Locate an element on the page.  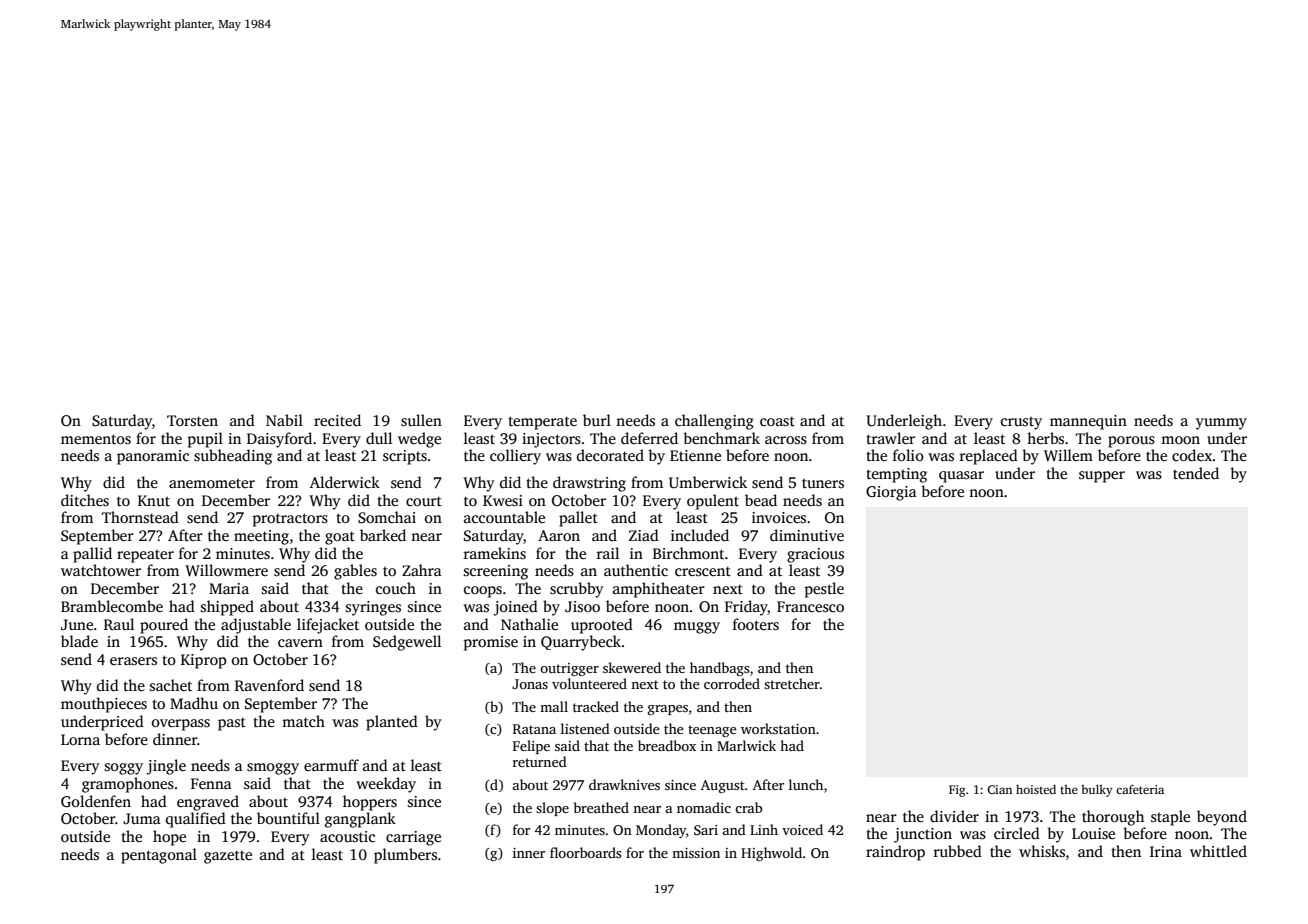
stretcher is located at coordinates (792, 683).
